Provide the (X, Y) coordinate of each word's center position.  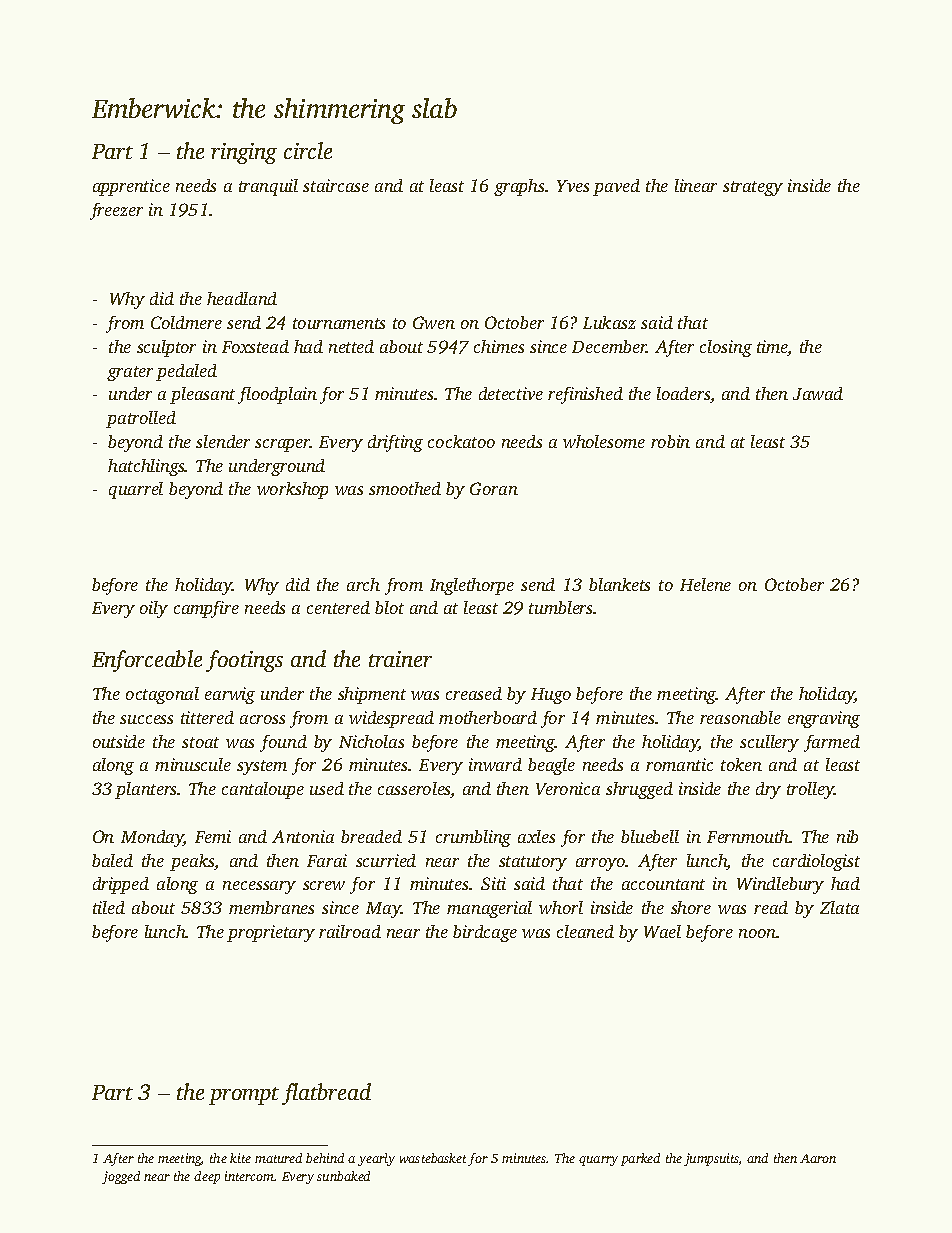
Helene (705, 584)
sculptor (166, 348)
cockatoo (461, 441)
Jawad (818, 393)
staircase (336, 185)
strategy (753, 188)
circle (308, 150)
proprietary (271, 933)
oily (154, 609)
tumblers (561, 607)
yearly (376, 1159)
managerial (489, 909)
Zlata (839, 907)
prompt (244, 1096)
